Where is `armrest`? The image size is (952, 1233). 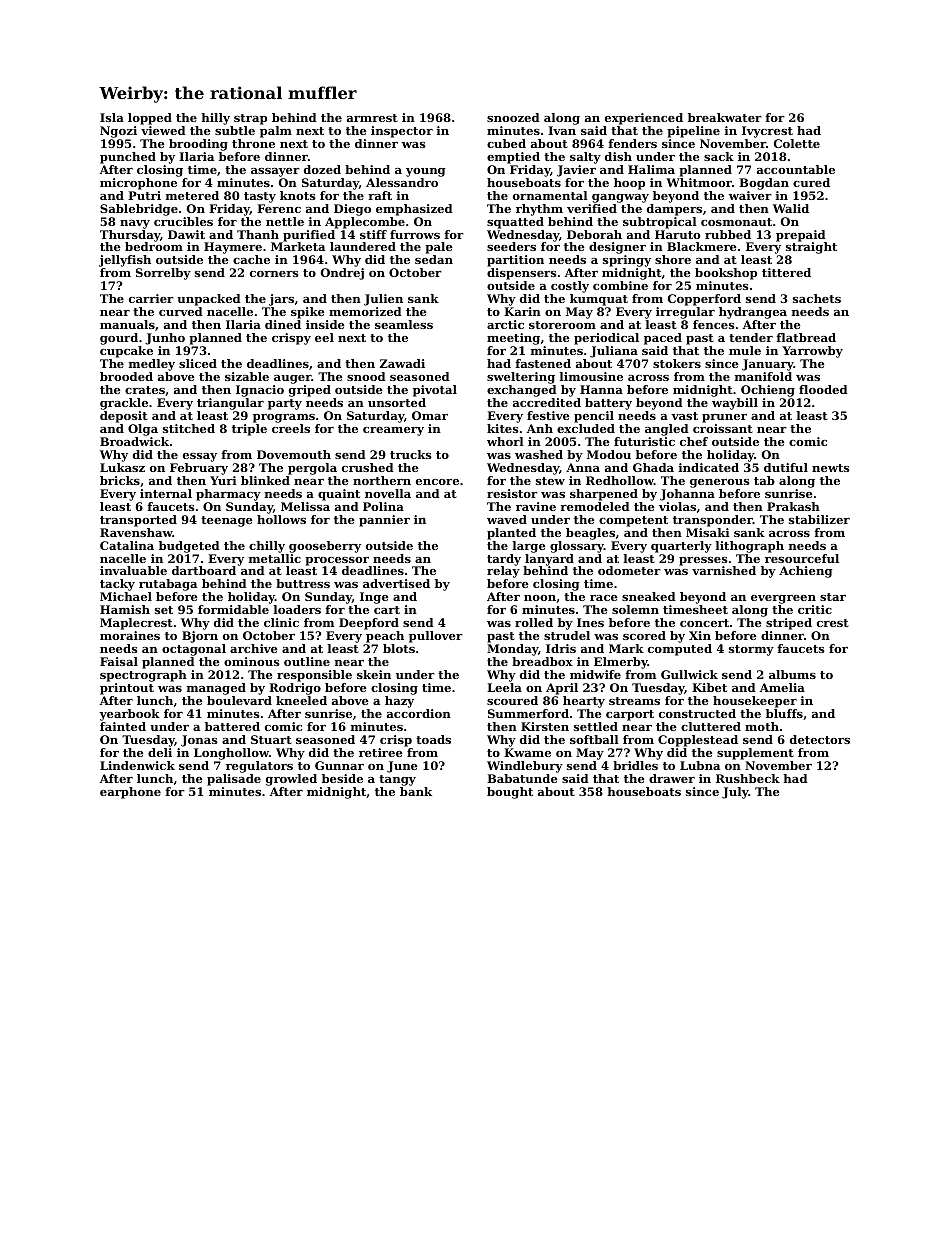
armrest is located at coordinates (372, 118).
